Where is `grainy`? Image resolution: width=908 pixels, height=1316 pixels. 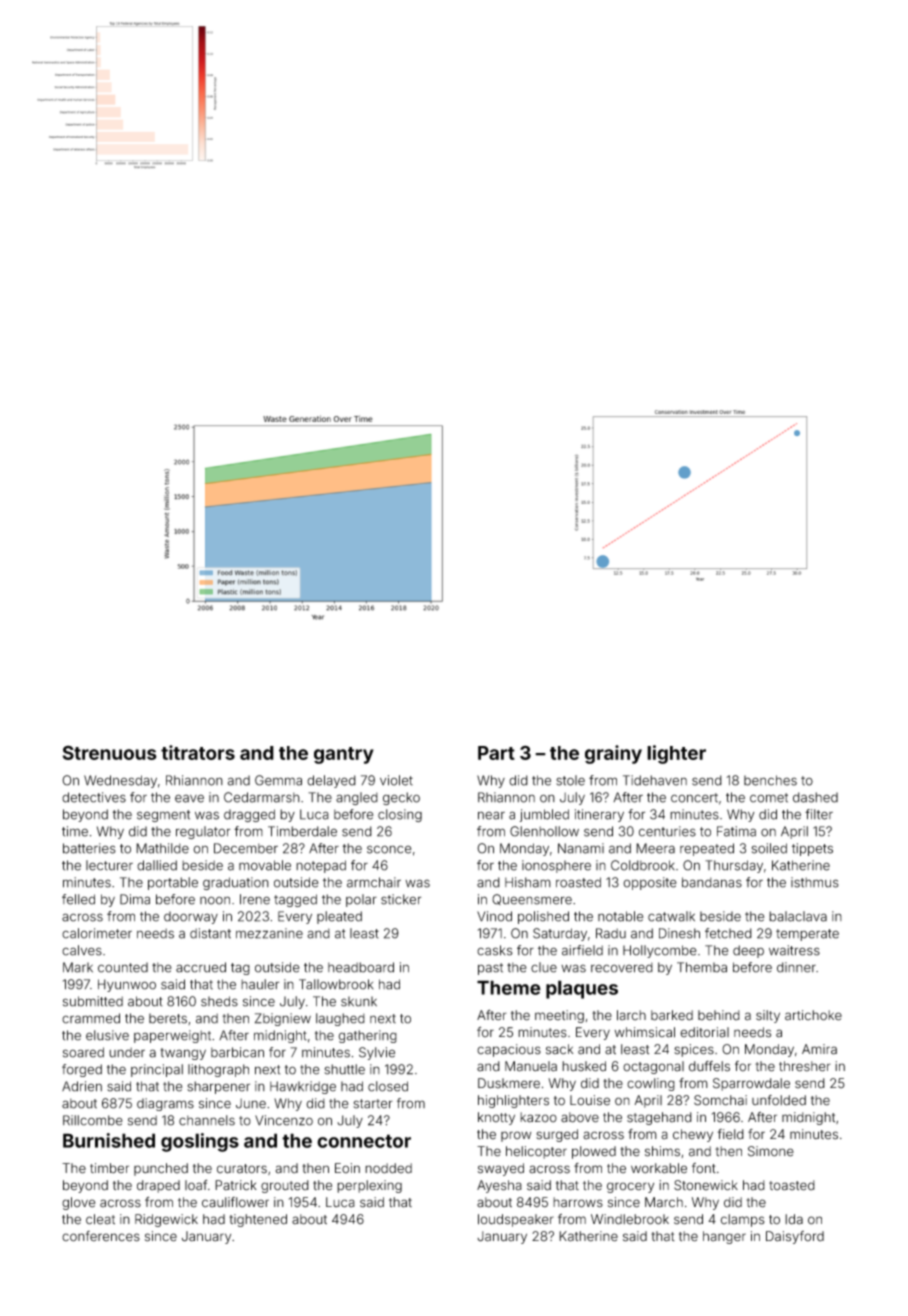
grainy is located at coordinates (613, 754).
